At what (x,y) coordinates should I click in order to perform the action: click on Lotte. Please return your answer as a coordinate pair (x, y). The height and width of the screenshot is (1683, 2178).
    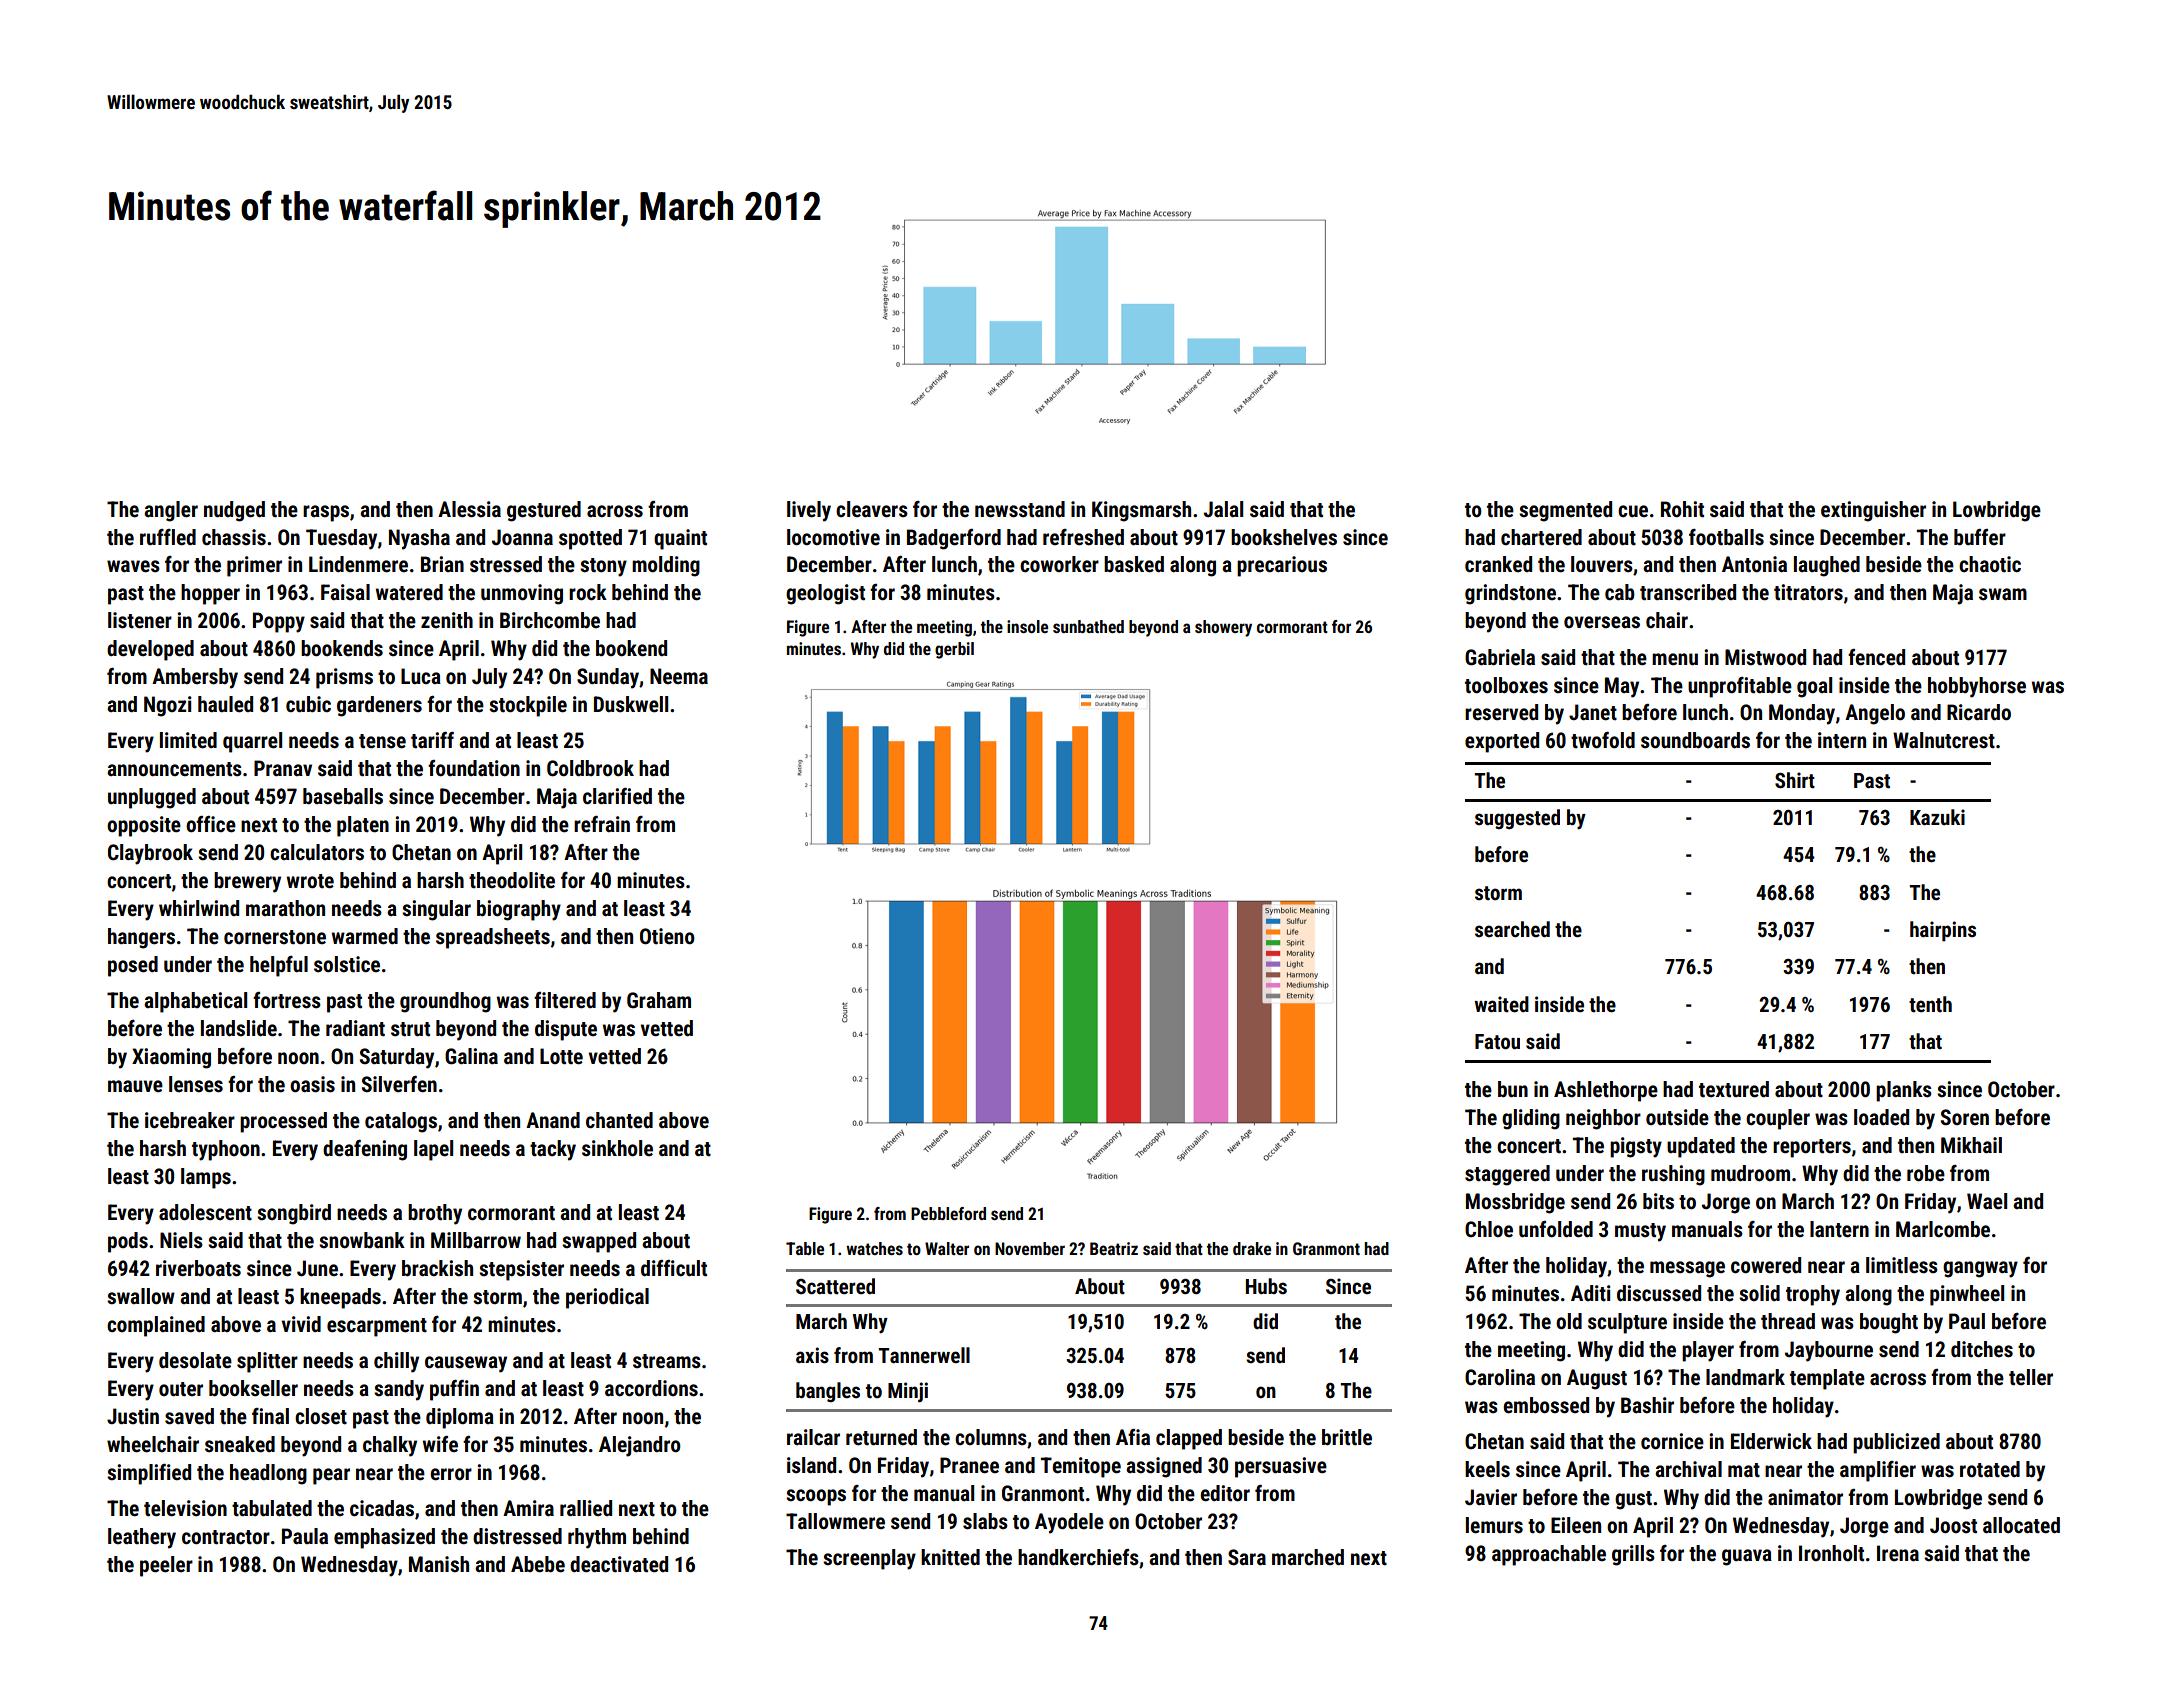
    Looking at the image, I should click on (561, 1056).
